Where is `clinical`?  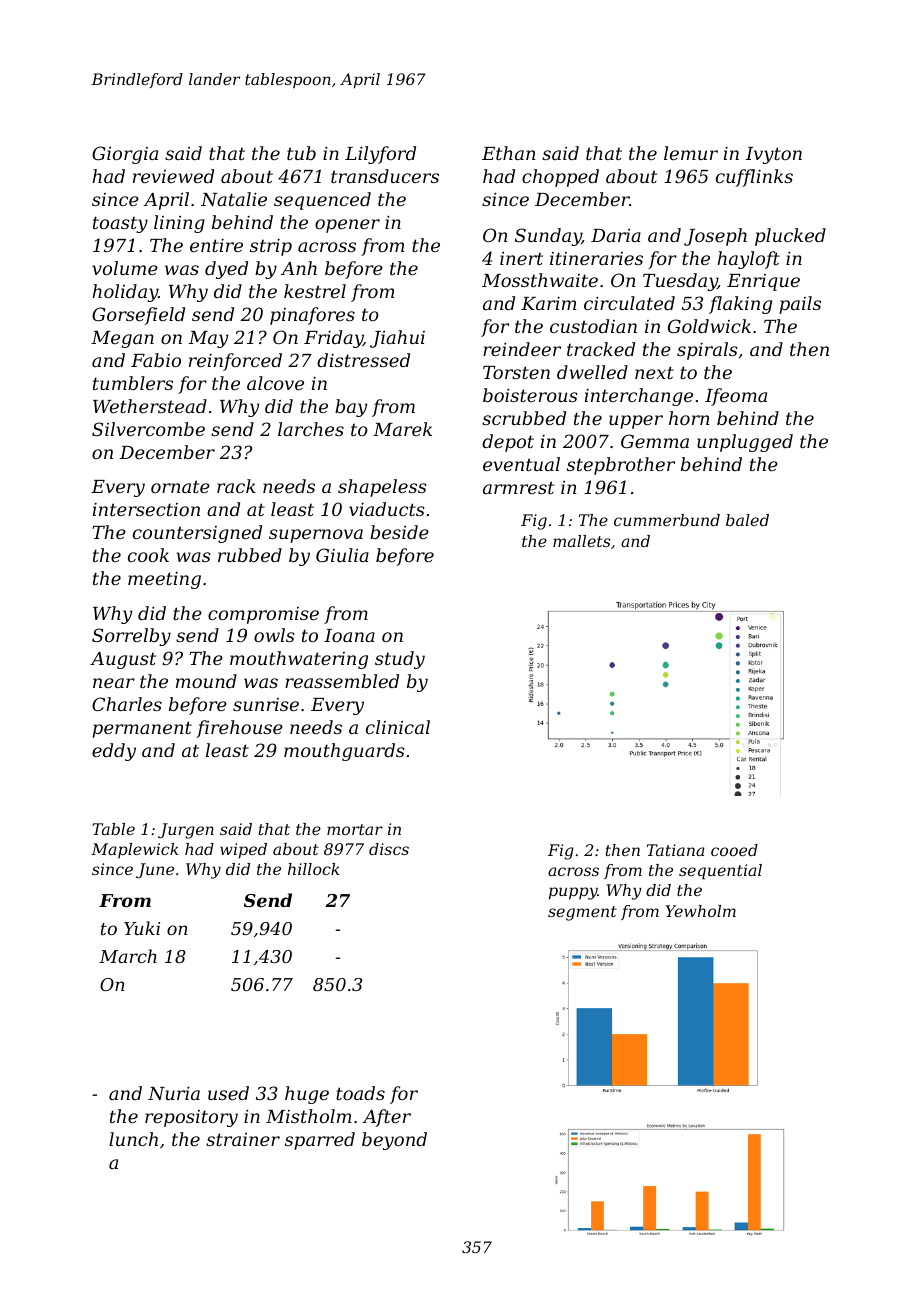 clinical is located at coordinates (398, 727).
